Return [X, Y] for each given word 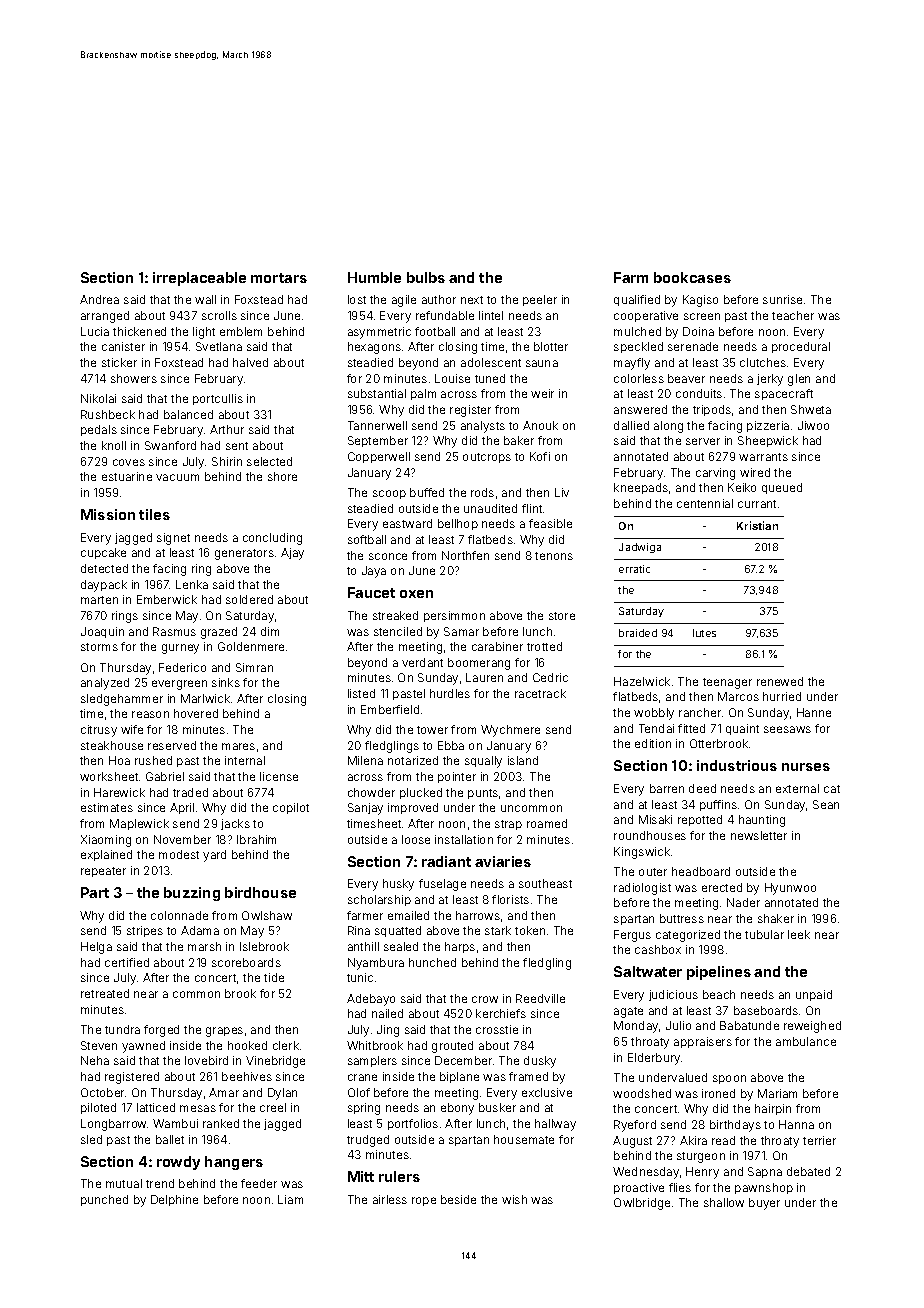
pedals [99, 430]
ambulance [806, 1041]
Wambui [175, 1123]
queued [782, 488]
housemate [524, 1139]
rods [482, 492]
